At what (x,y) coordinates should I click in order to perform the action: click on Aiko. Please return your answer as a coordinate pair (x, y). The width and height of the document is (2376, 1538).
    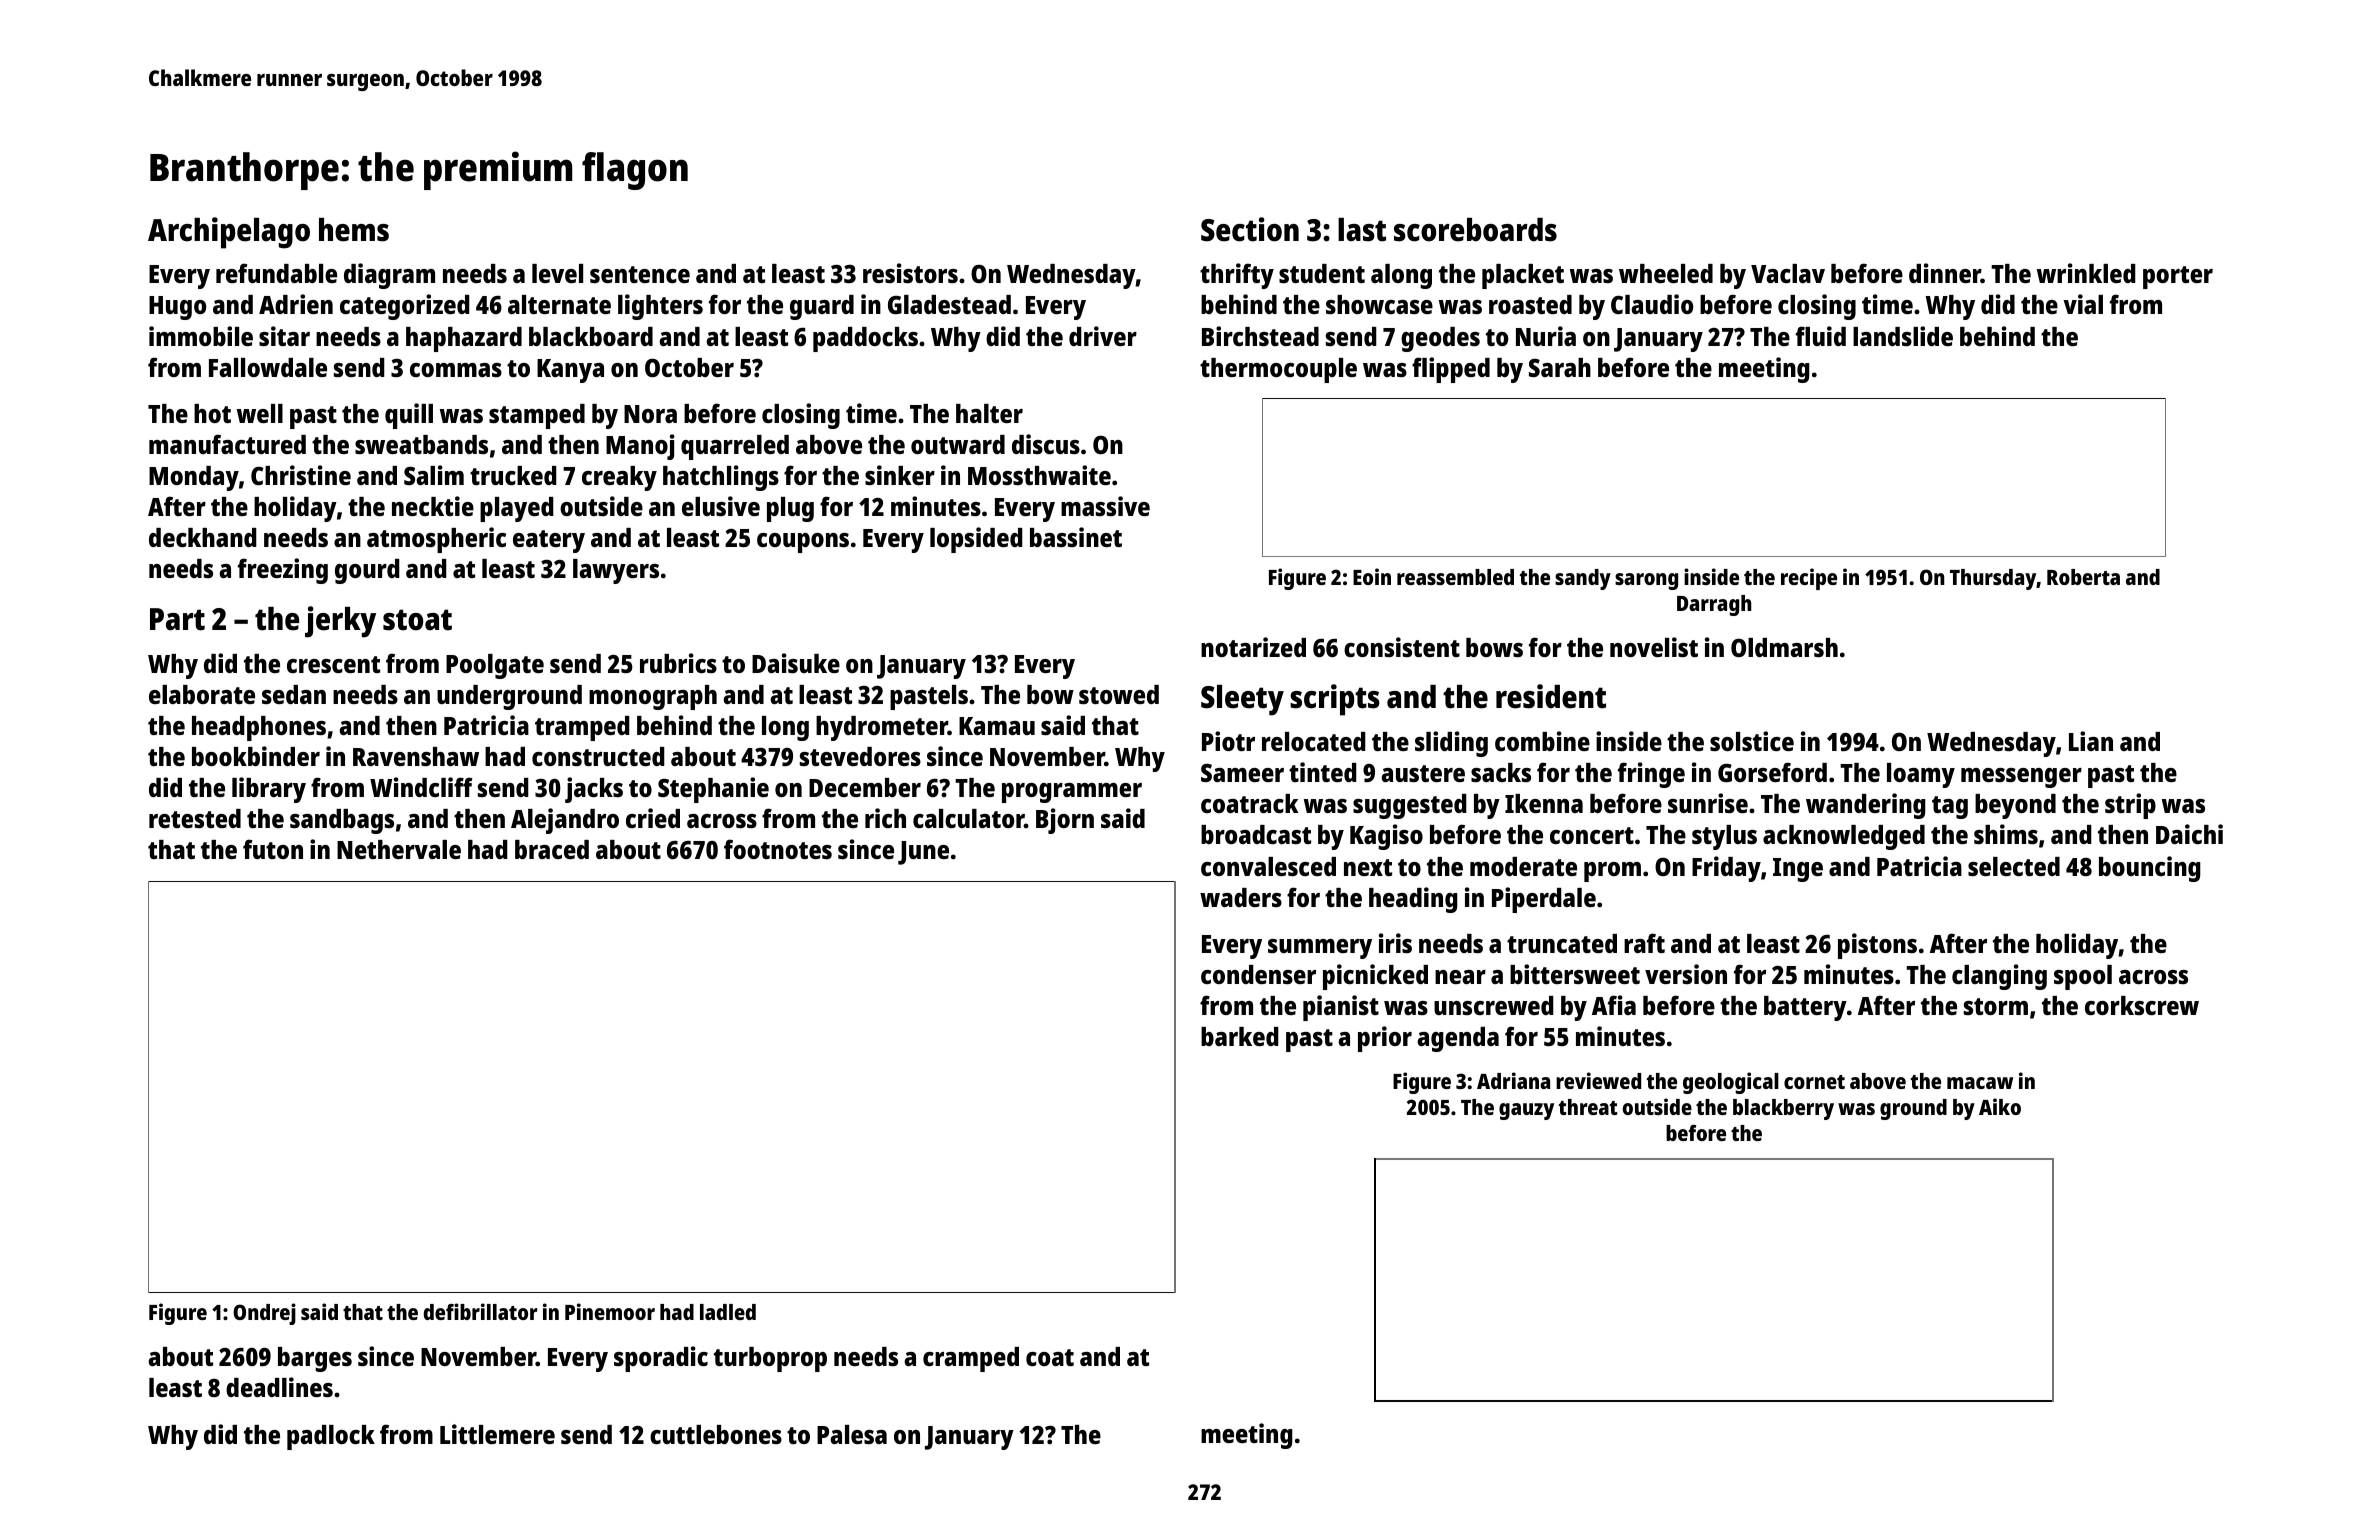
    Looking at the image, I should click on (2000, 1106).
